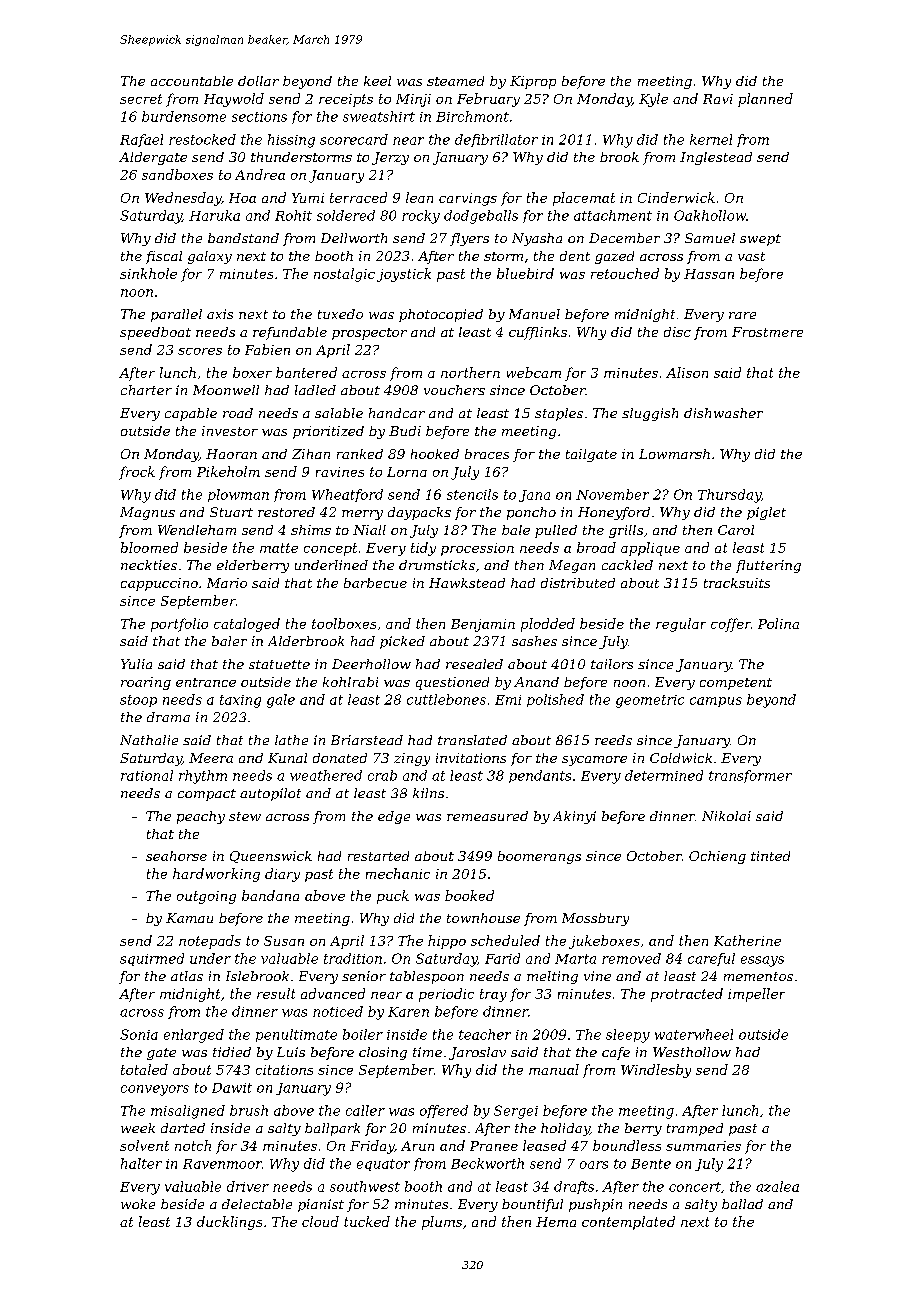 Image resolution: width=924 pixels, height=1308 pixels. I want to click on ducklings, so click(229, 1223).
